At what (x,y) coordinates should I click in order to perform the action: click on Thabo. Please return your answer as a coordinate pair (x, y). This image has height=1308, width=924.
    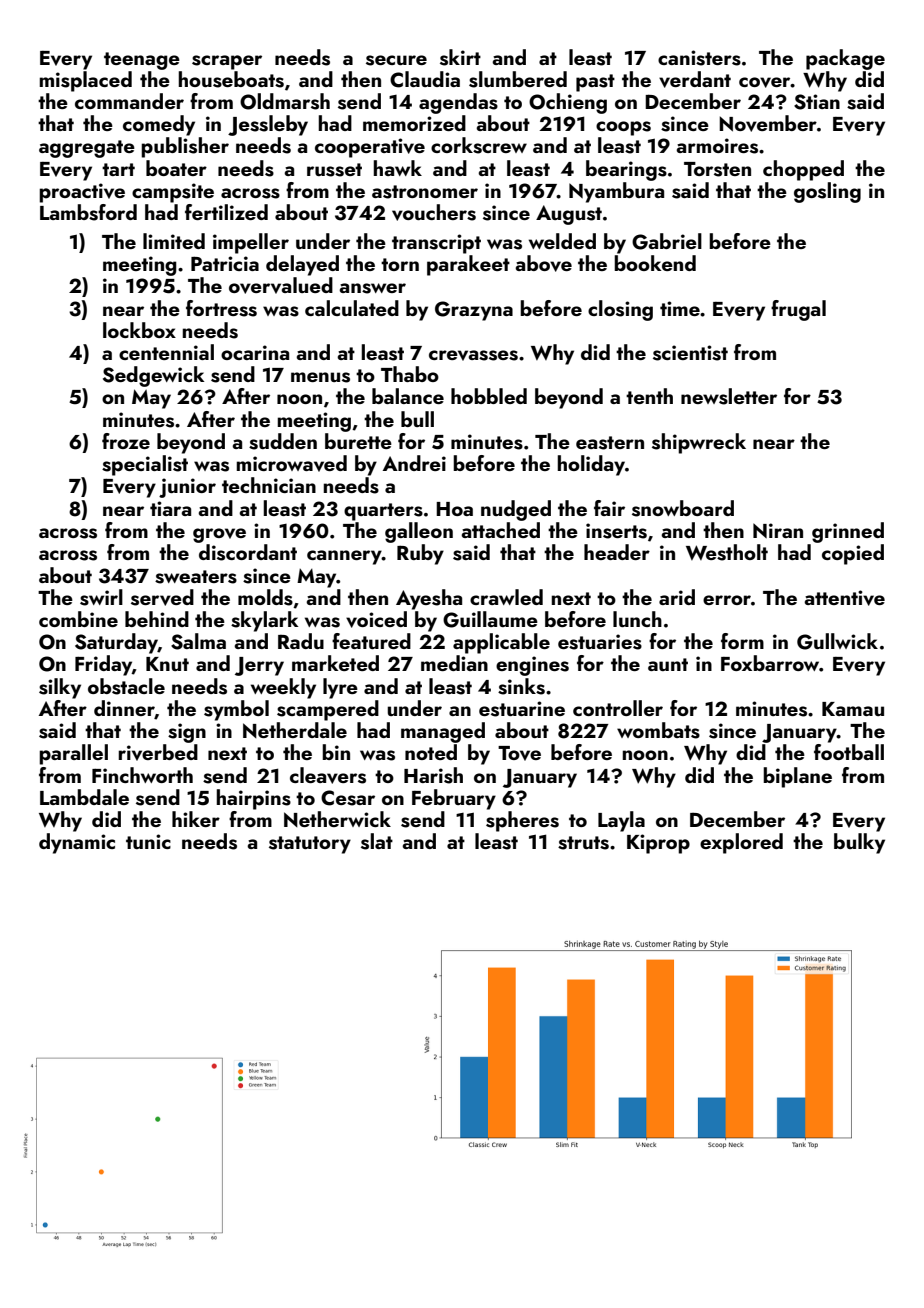
    Looking at the image, I should click on (410, 374).
